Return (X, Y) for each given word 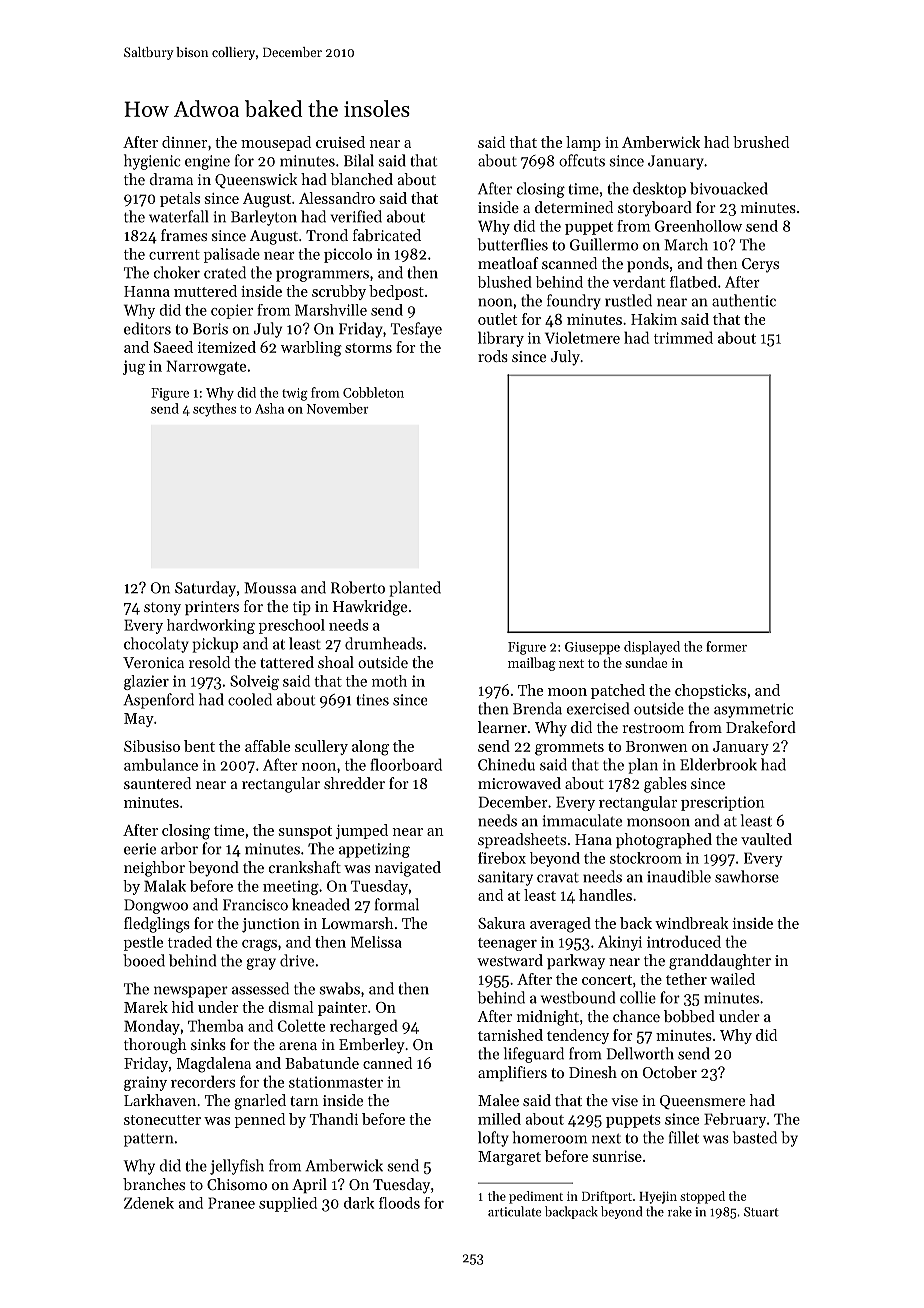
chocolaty (156, 645)
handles (605, 895)
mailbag (531, 664)
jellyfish (237, 1167)
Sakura (501, 923)
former (726, 646)
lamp (583, 143)
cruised (340, 142)
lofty (493, 1139)
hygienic (152, 162)
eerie (140, 849)
